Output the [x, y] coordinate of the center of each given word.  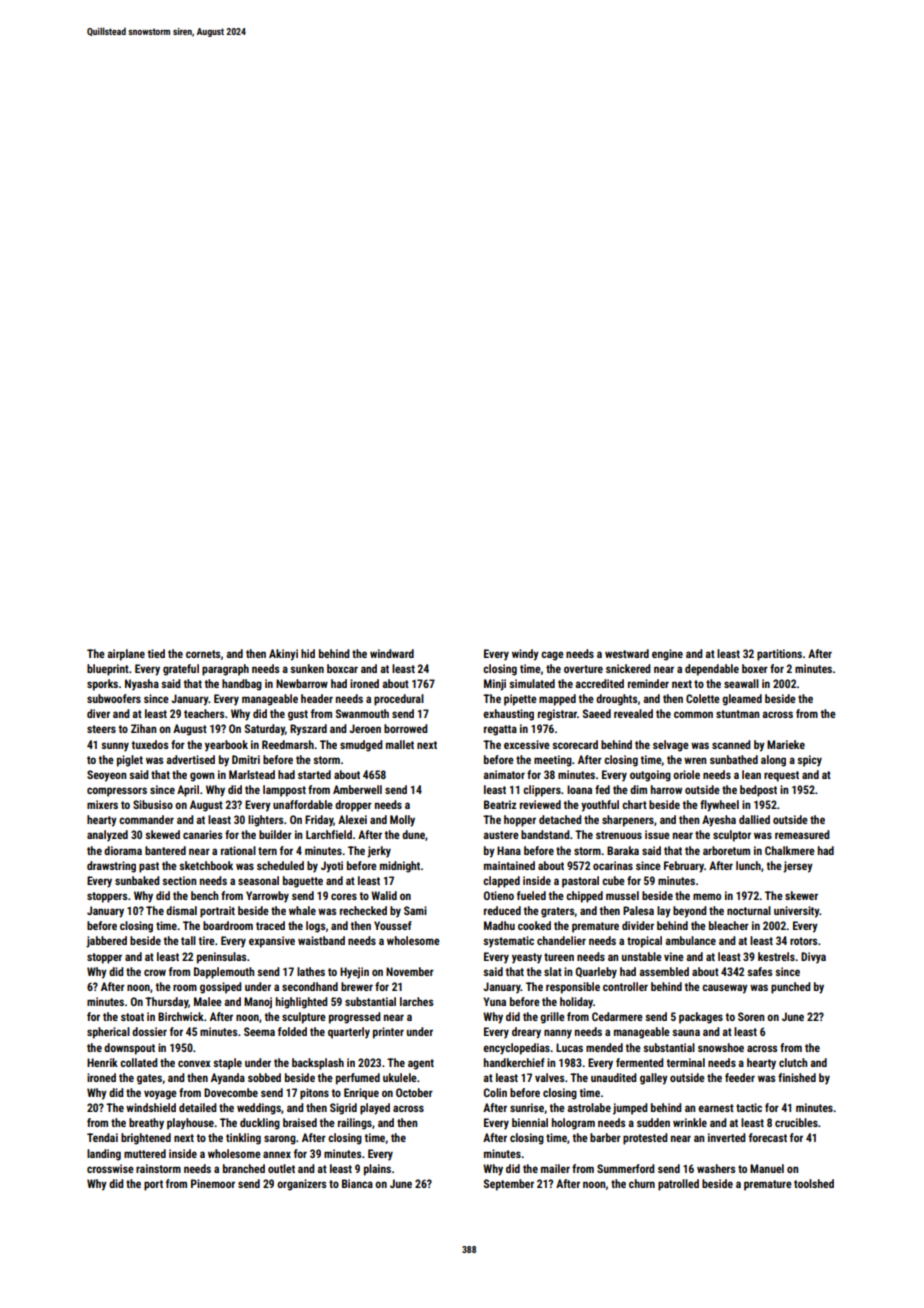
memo [707, 896]
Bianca [357, 1183]
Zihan [143, 728]
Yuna [494, 1001]
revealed [633, 713]
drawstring [111, 867]
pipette [520, 700]
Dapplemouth [224, 973]
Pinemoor [213, 1183]
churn [642, 1183]
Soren [751, 1016]
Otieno [499, 895]
